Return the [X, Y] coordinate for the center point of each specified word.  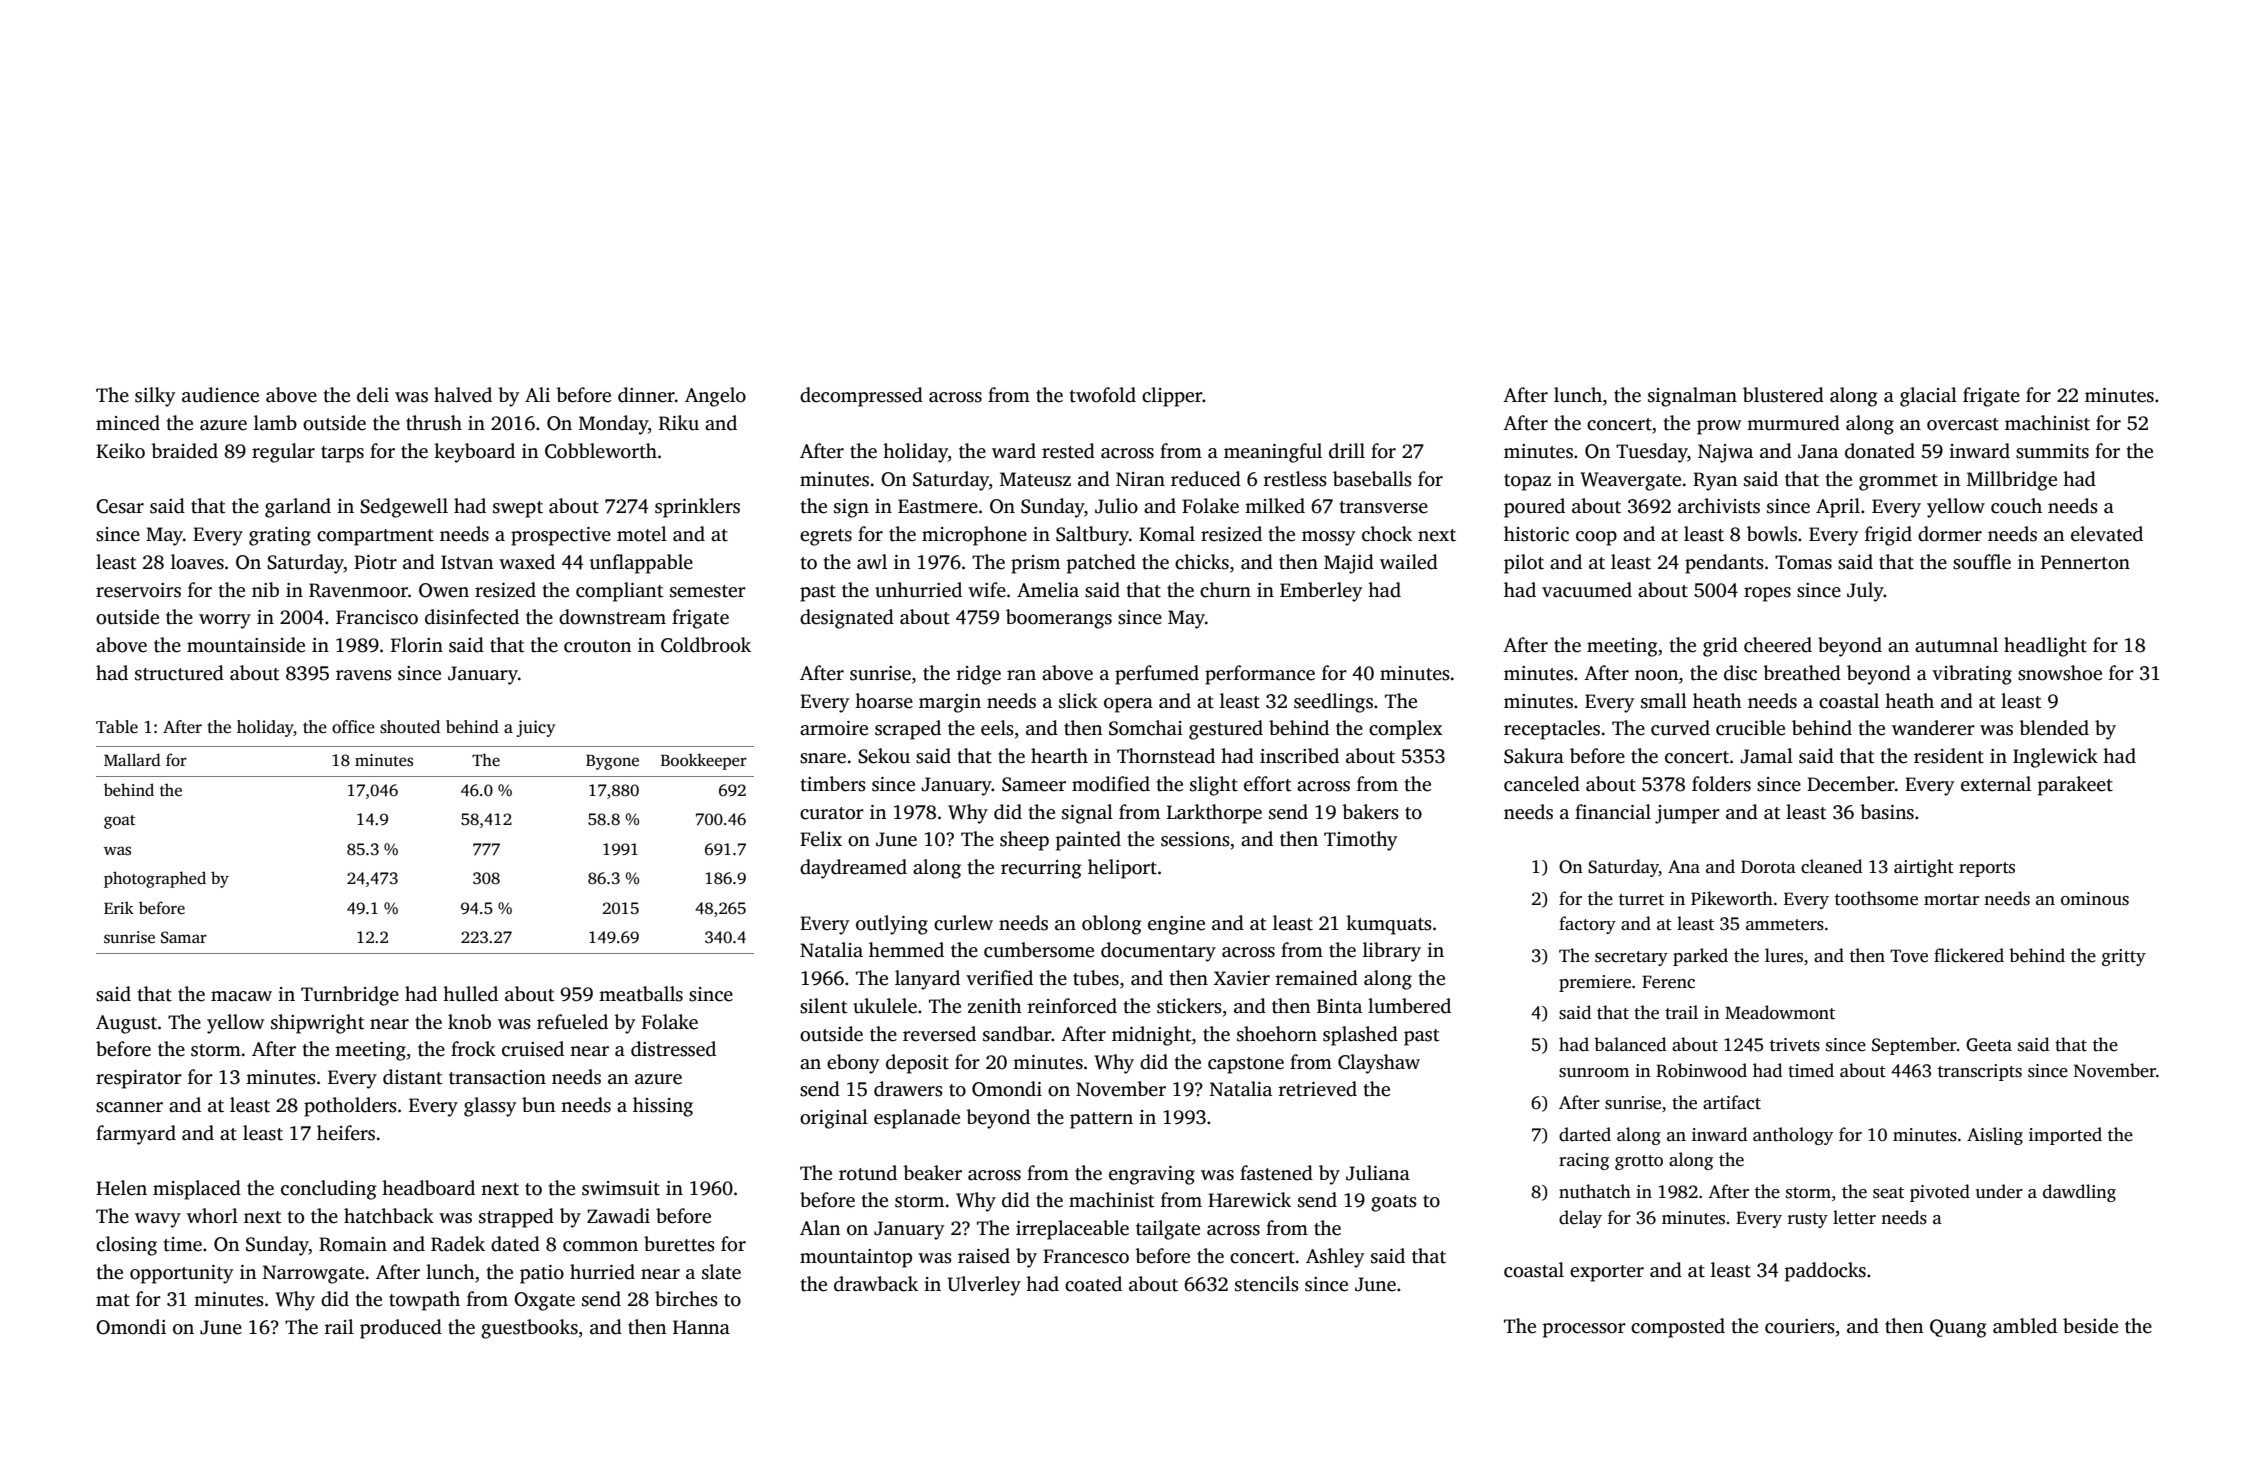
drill [1347, 451]
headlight [2045, 647]
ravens [364, 675]
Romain [353, 1244]
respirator [139, 1079]
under [1999, 1191]
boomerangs [1059, 619]
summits [2052, 451]
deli [373, 395]
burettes [679, 1244]
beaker [932, 1173]
